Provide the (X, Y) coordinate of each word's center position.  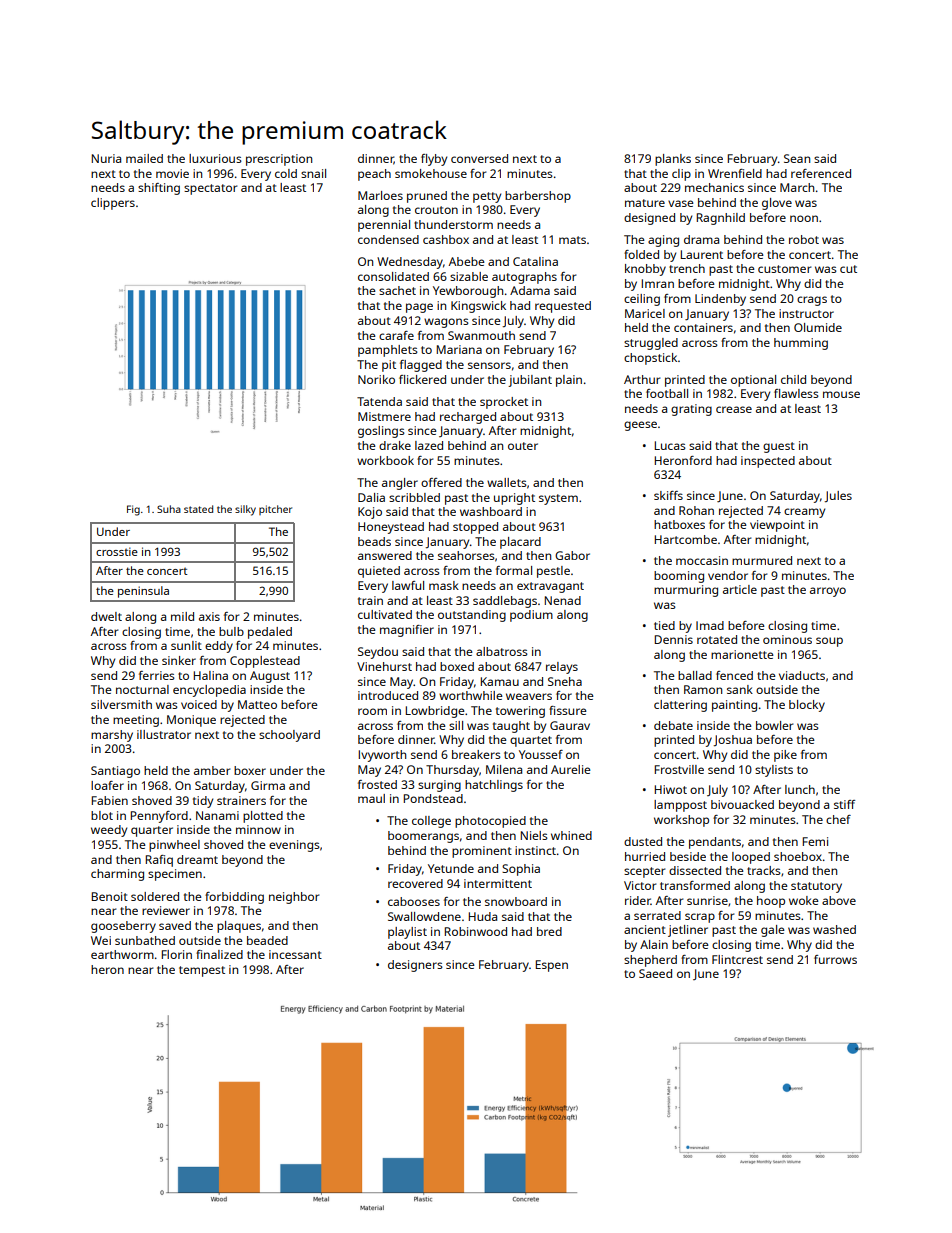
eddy (219, 647)
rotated (717, 639)
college (431, 822)
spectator (210, 189)
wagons (446, 323)
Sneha (565, 681)
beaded (267, 940)
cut (848, 269)
